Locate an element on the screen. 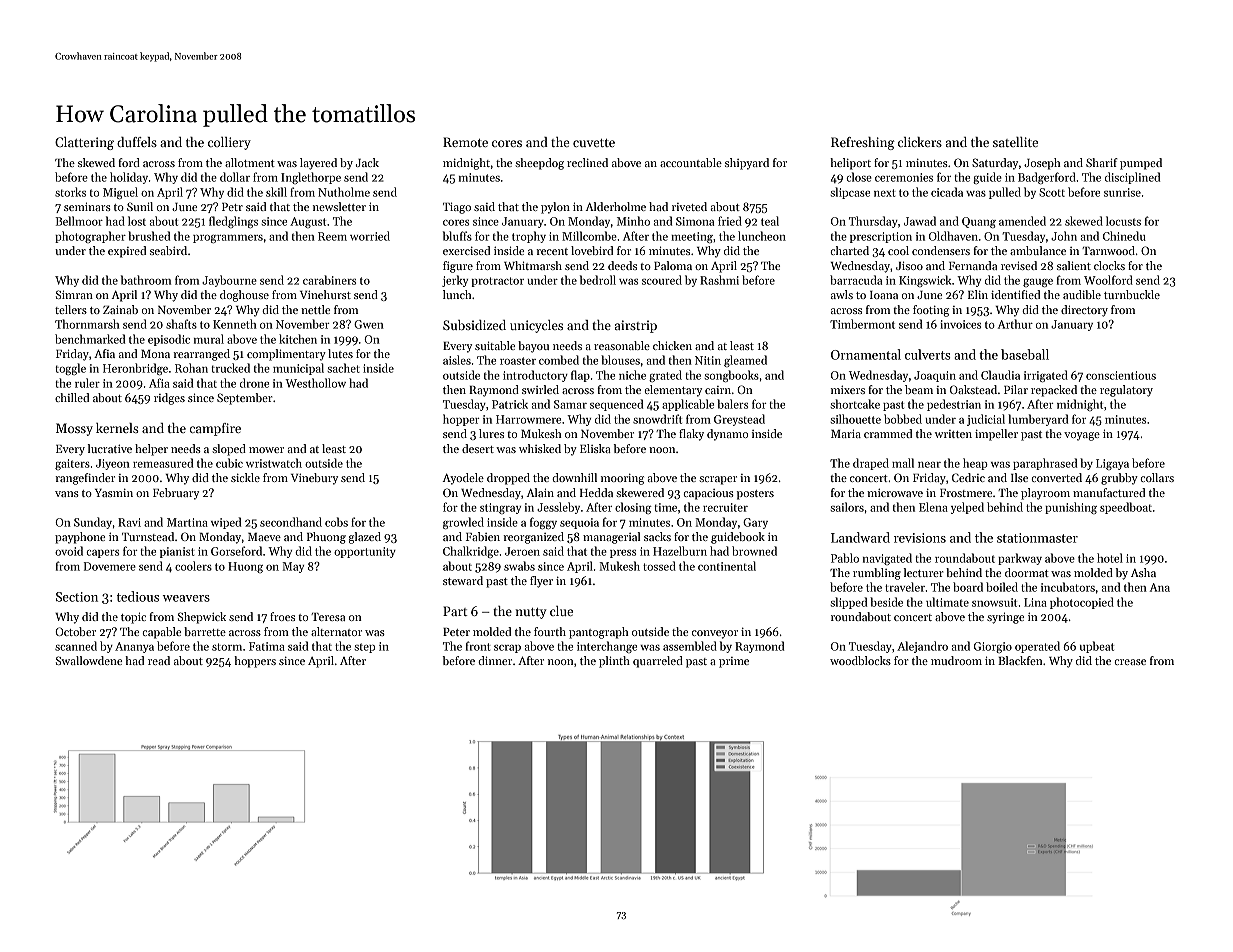 Image resolution: width=1233 pixels, height=952 pixels. ceremonies is located at coordinates (904, 177).
